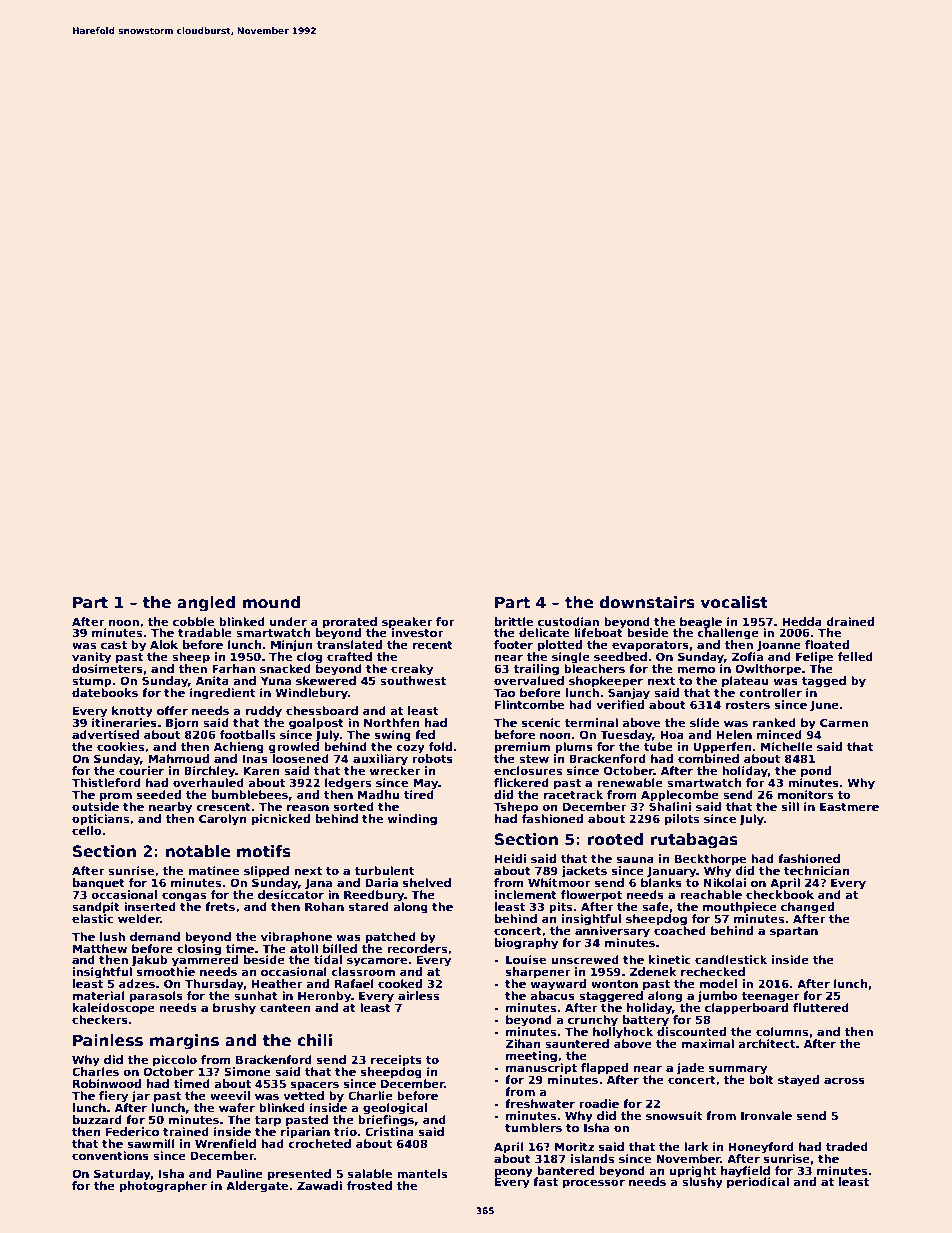 Image resolution: width=952 pixels, height=1233 pixels. I want to click on freshwater, so click(540, 1103).
